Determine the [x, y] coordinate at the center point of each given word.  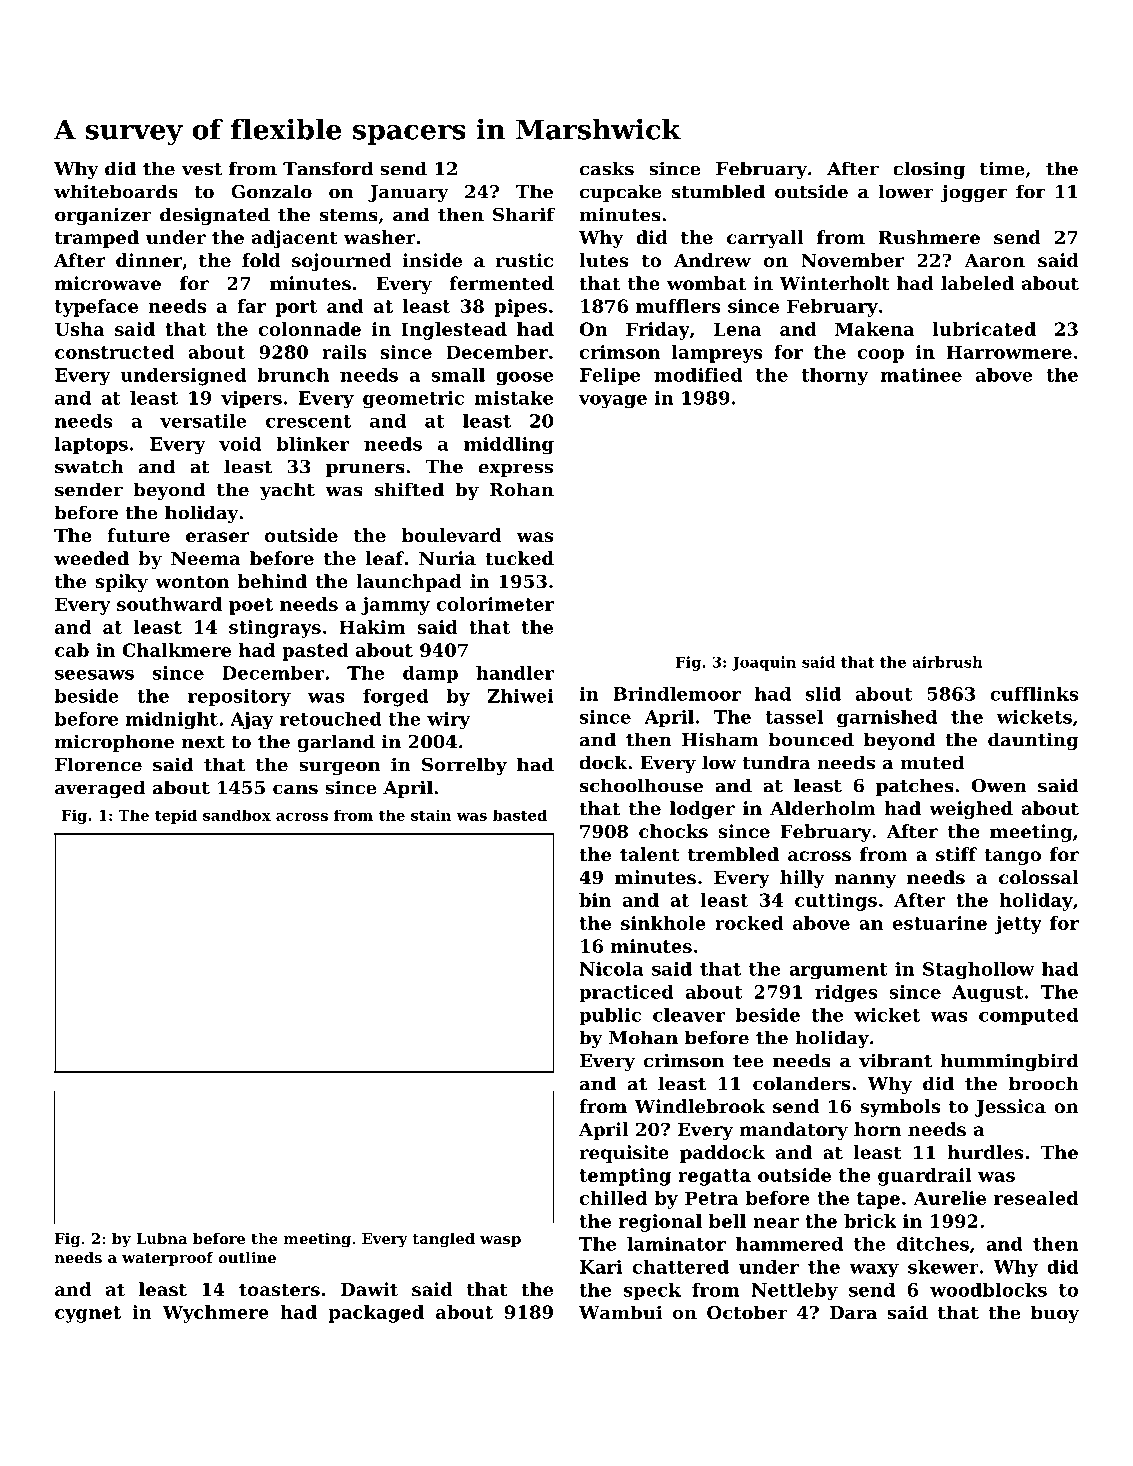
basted [520, 815]
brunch [293, 375]
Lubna [161, 1238]
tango [1012, 856]
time [1002, 168]
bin [595, 900]
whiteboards [116, 191]
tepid [176, 816]
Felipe [610, 377]
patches [915, 787]
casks [607, 168]
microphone [114, 743]
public [610, 1017]
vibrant [895, 1060]
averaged [100, 789]
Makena [874, 329]
